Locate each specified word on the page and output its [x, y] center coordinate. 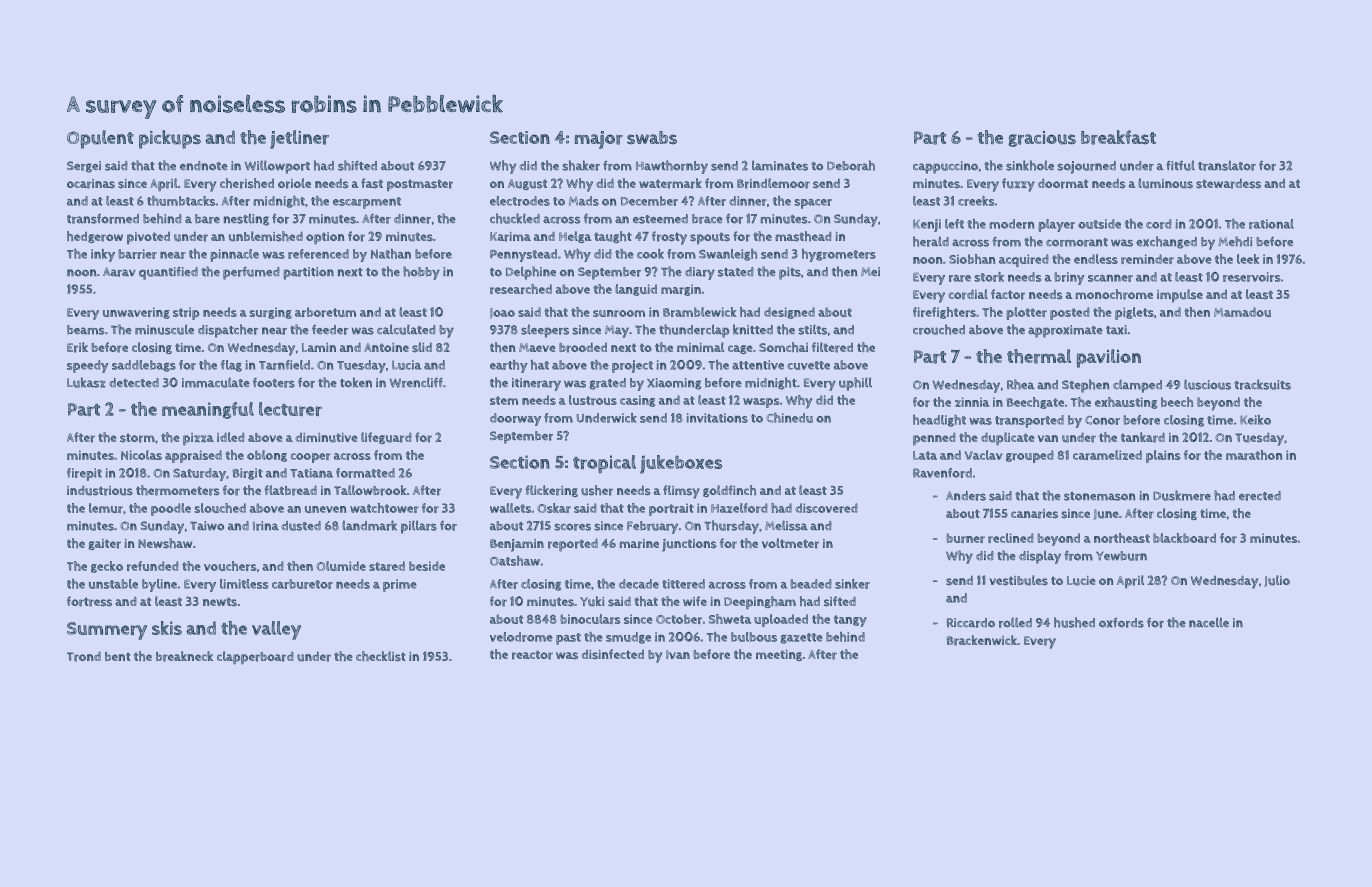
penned [934, 438]
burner [965, 538]
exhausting [1126, 403]
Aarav [119, 272]
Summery [107, 631]
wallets [510, 508]
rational [1271, 224]
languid [636, 290]
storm [137, 438]
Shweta [729, 619]
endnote [204, 166]
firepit [84, 474]
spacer [813, 204]
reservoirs [1251, 277]
